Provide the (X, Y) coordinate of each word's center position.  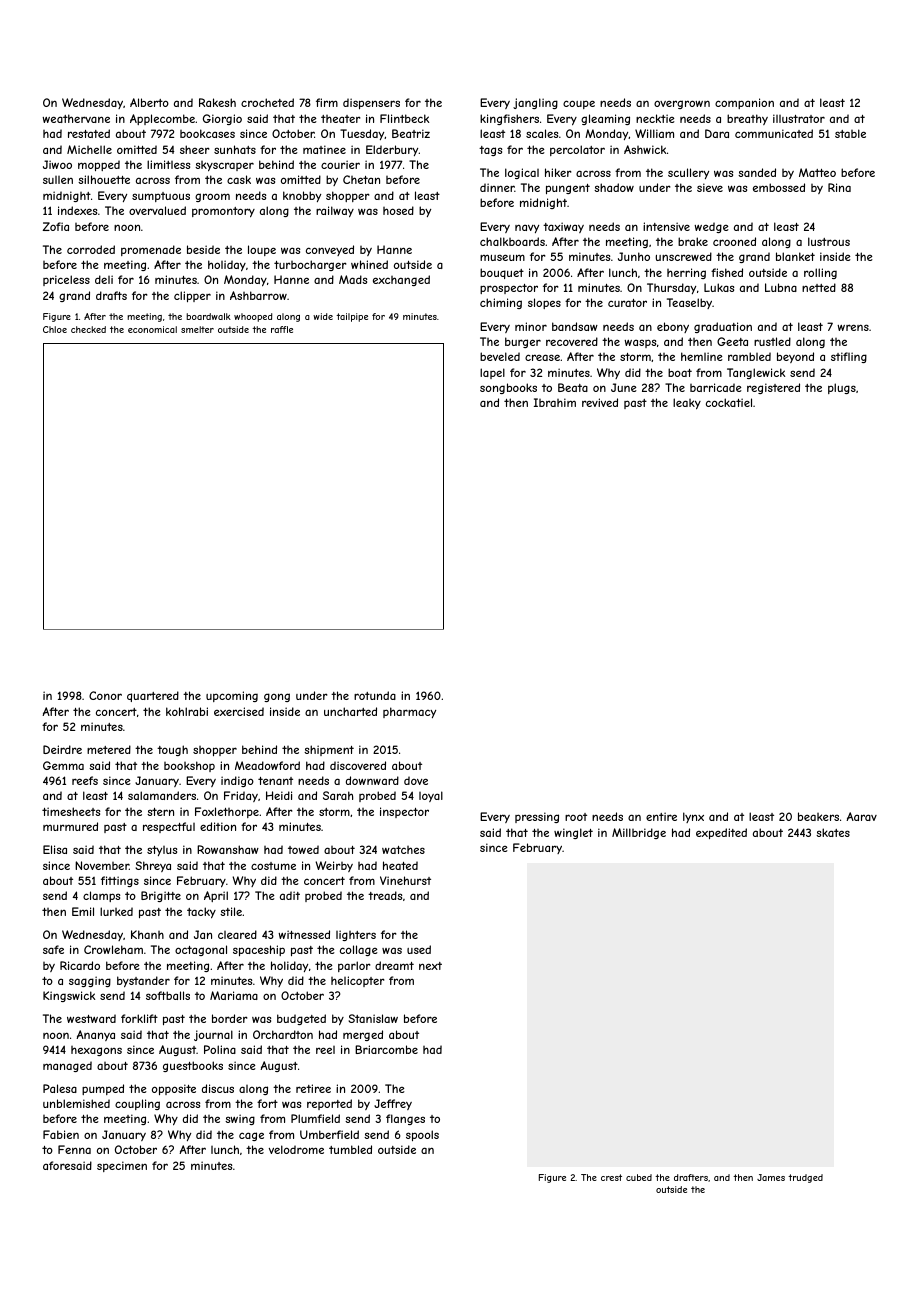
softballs (168, 995)
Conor (105, 695)
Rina (839, 187)
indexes (77, 210)
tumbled (350, 1149)
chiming (501, 303)
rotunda (375, 695)
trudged (805, 1178)
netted (819, 287)
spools (422, 1135)
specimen (122, 1166)
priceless (66, 280)
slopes (544, 303)
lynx (693, 817)
